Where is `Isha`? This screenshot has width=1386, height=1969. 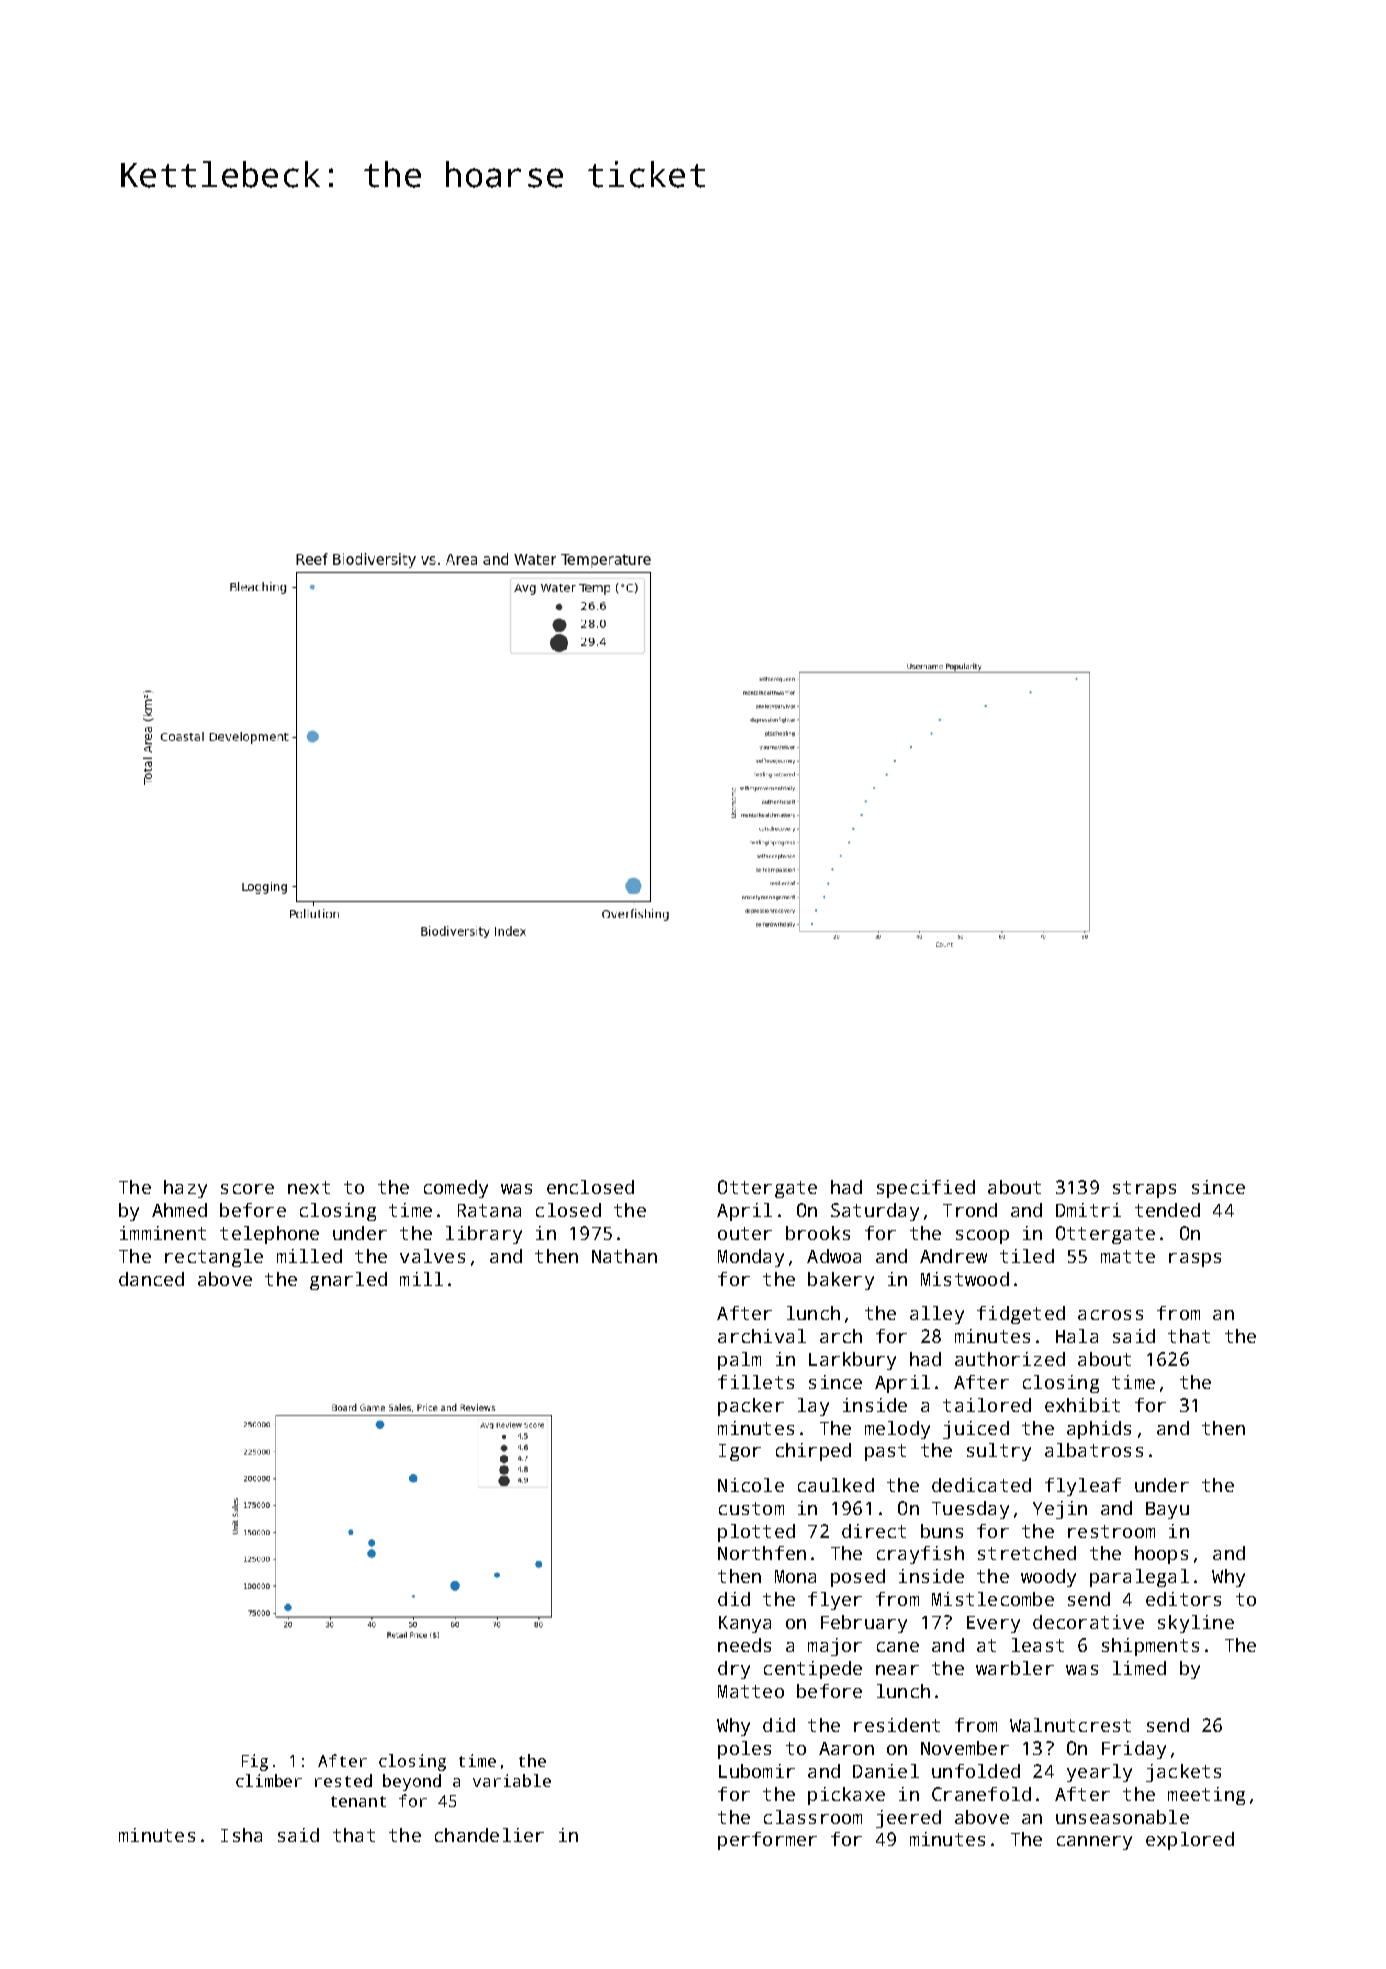
Isha is located at coordinates (241, 1835).
